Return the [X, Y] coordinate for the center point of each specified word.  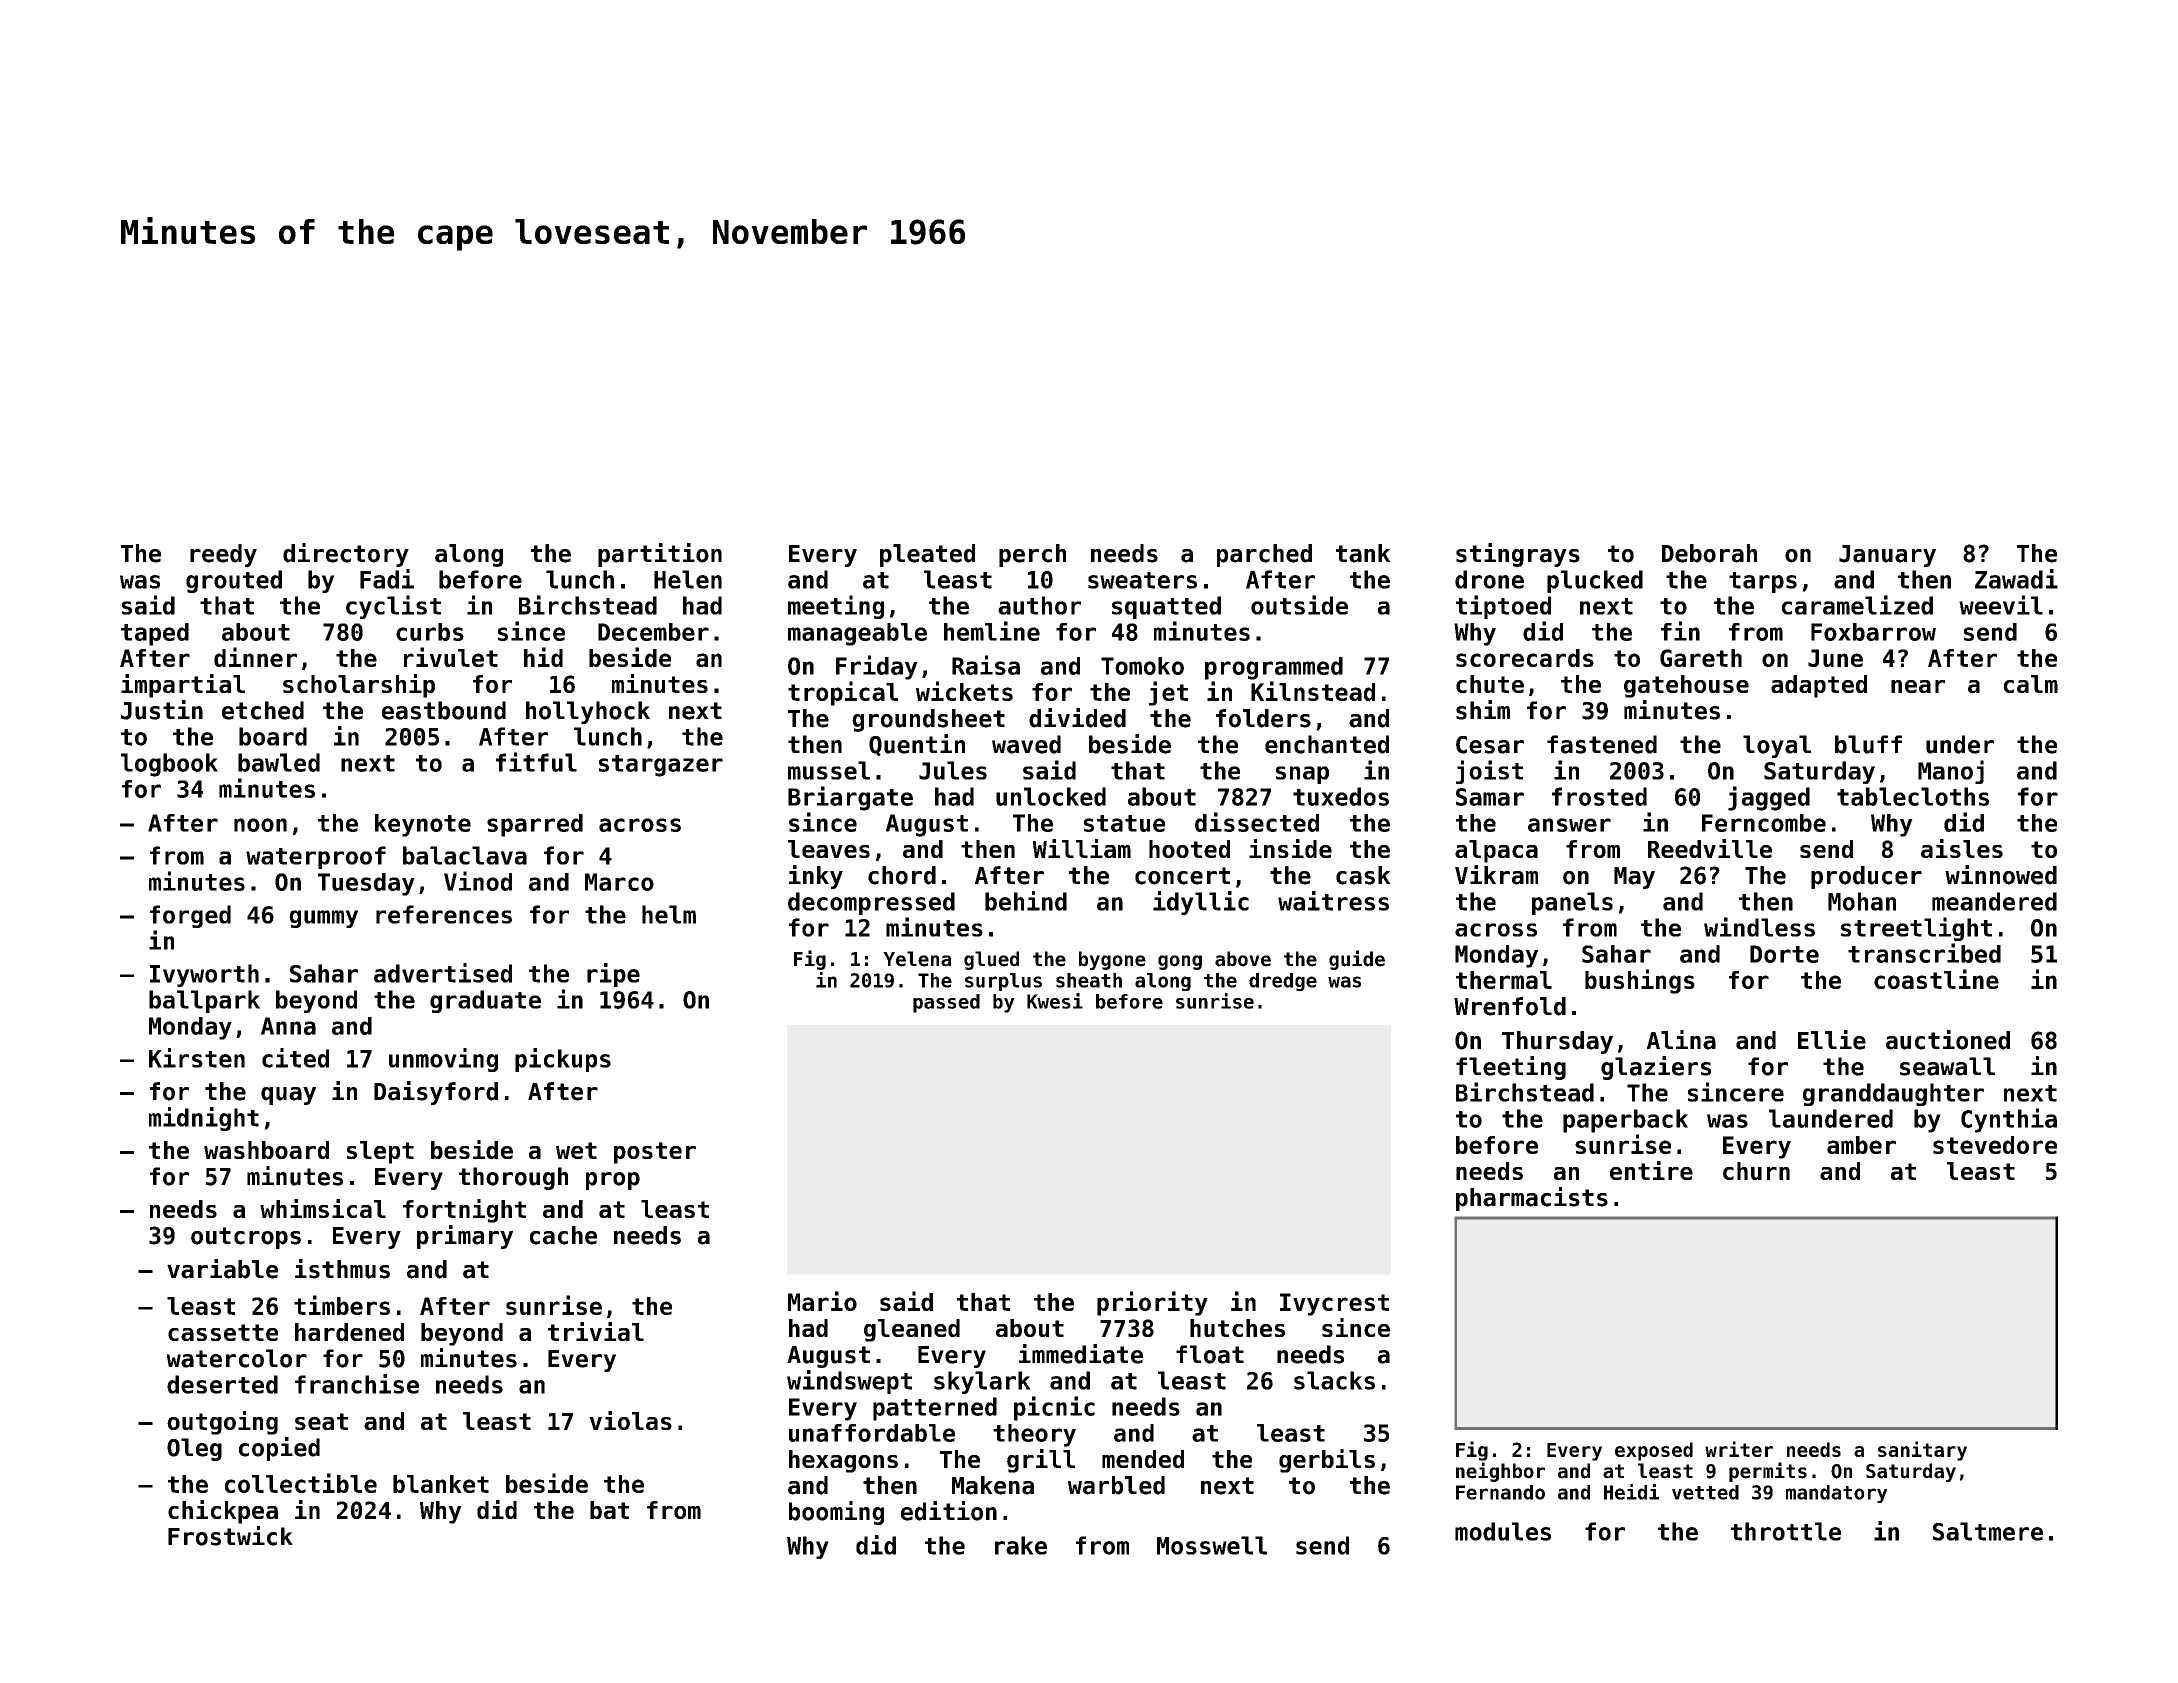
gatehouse [1686, 686]
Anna [288, 1026]
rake [1021, 1545]
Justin [162, 710]
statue [1124, 823]
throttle [1786, 1531]
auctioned [1948, 1040]
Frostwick [230, 1536]
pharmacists [1532, 1199]
